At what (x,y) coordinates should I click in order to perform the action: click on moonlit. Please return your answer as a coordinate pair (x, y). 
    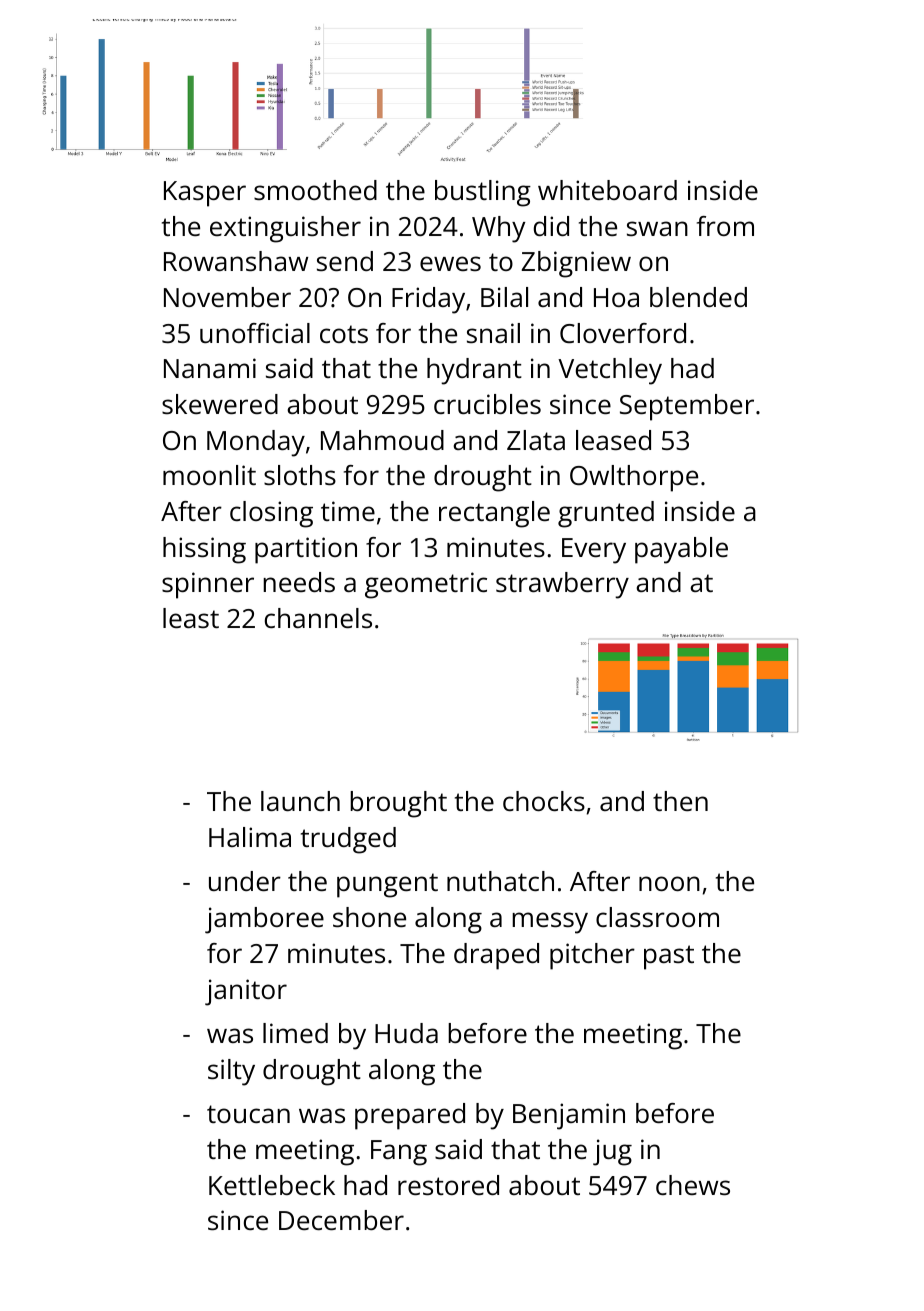
    Looking at the image, I should click on (209, 475).
